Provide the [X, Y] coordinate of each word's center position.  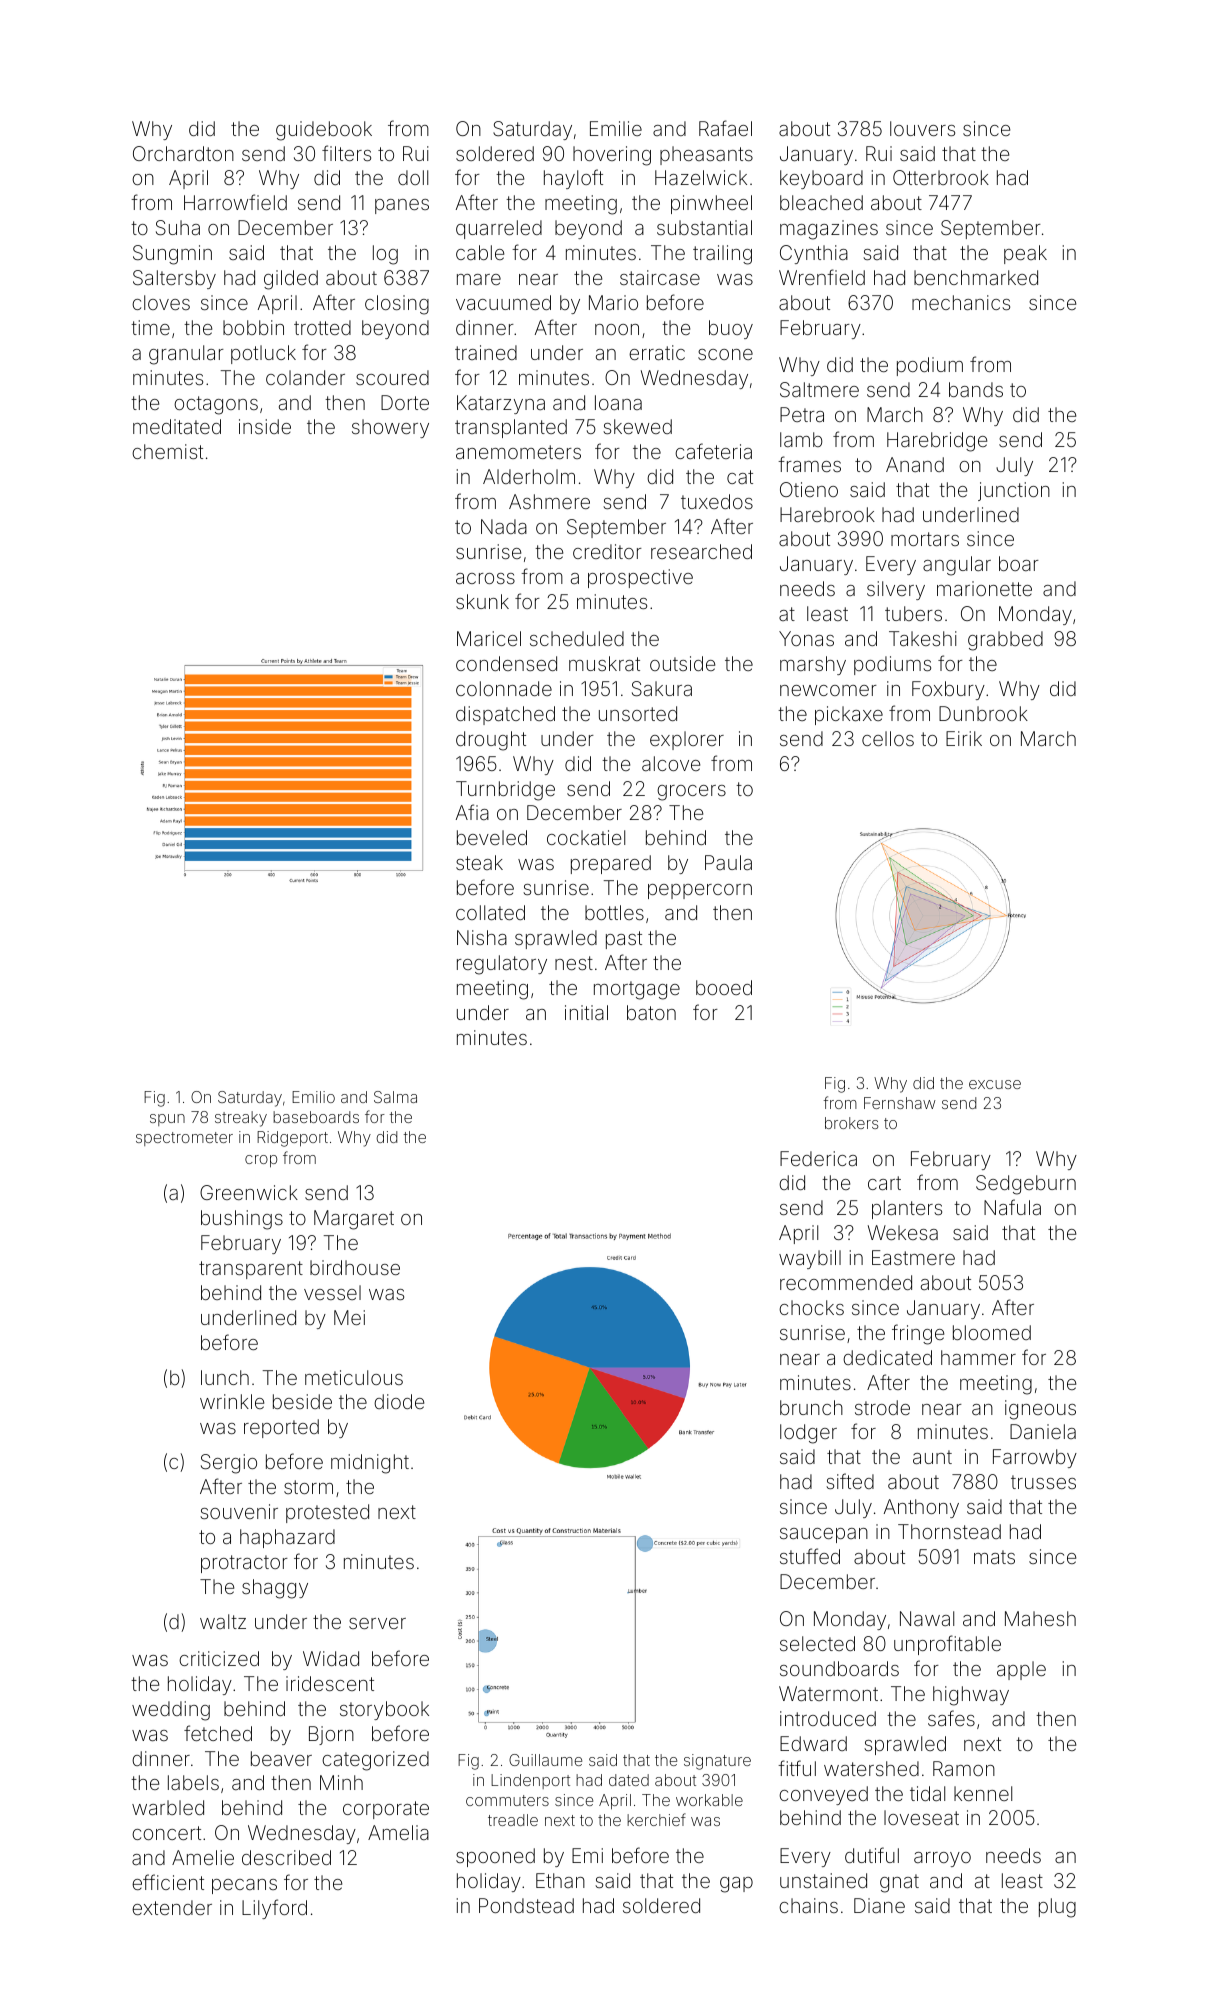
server [377, 1623]
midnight [370, 1464]
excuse [995, 1084]
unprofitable [947, 1645]
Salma [395, 1097]
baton [651, 1012]
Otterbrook [941, 177]
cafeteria [713, 451]
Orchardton [183, 153]
